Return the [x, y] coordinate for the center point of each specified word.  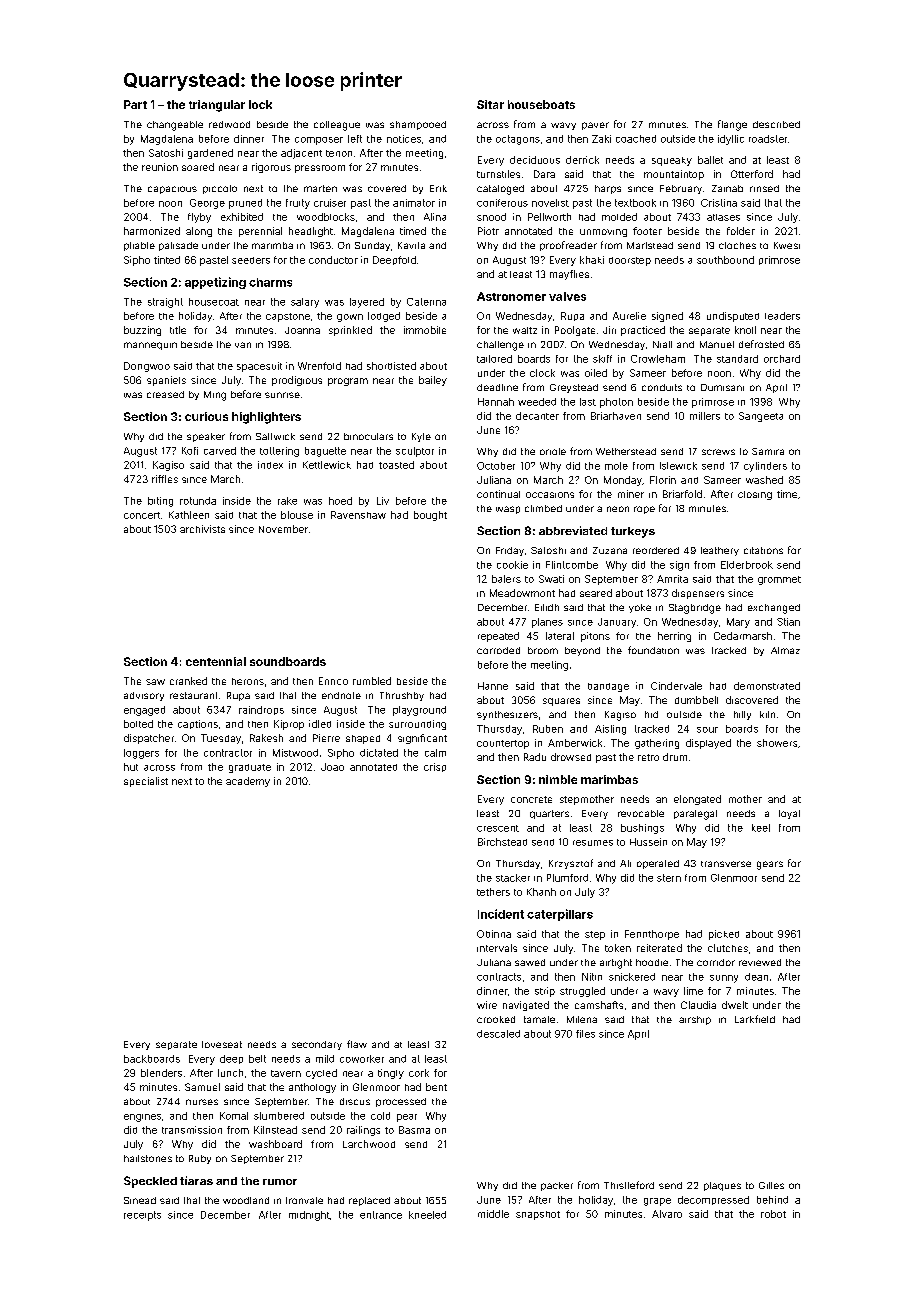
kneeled [427, 1215]
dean [756, 977]
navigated [526, 1006]
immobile [425, 330]
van [243, 345]
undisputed [733, 317]
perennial [260, 232]
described [776, 124]
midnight [309, 1216]
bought [430, 516]
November [283, 529]
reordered [656, 550]
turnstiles [498, 174]
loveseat [222, 1044]
